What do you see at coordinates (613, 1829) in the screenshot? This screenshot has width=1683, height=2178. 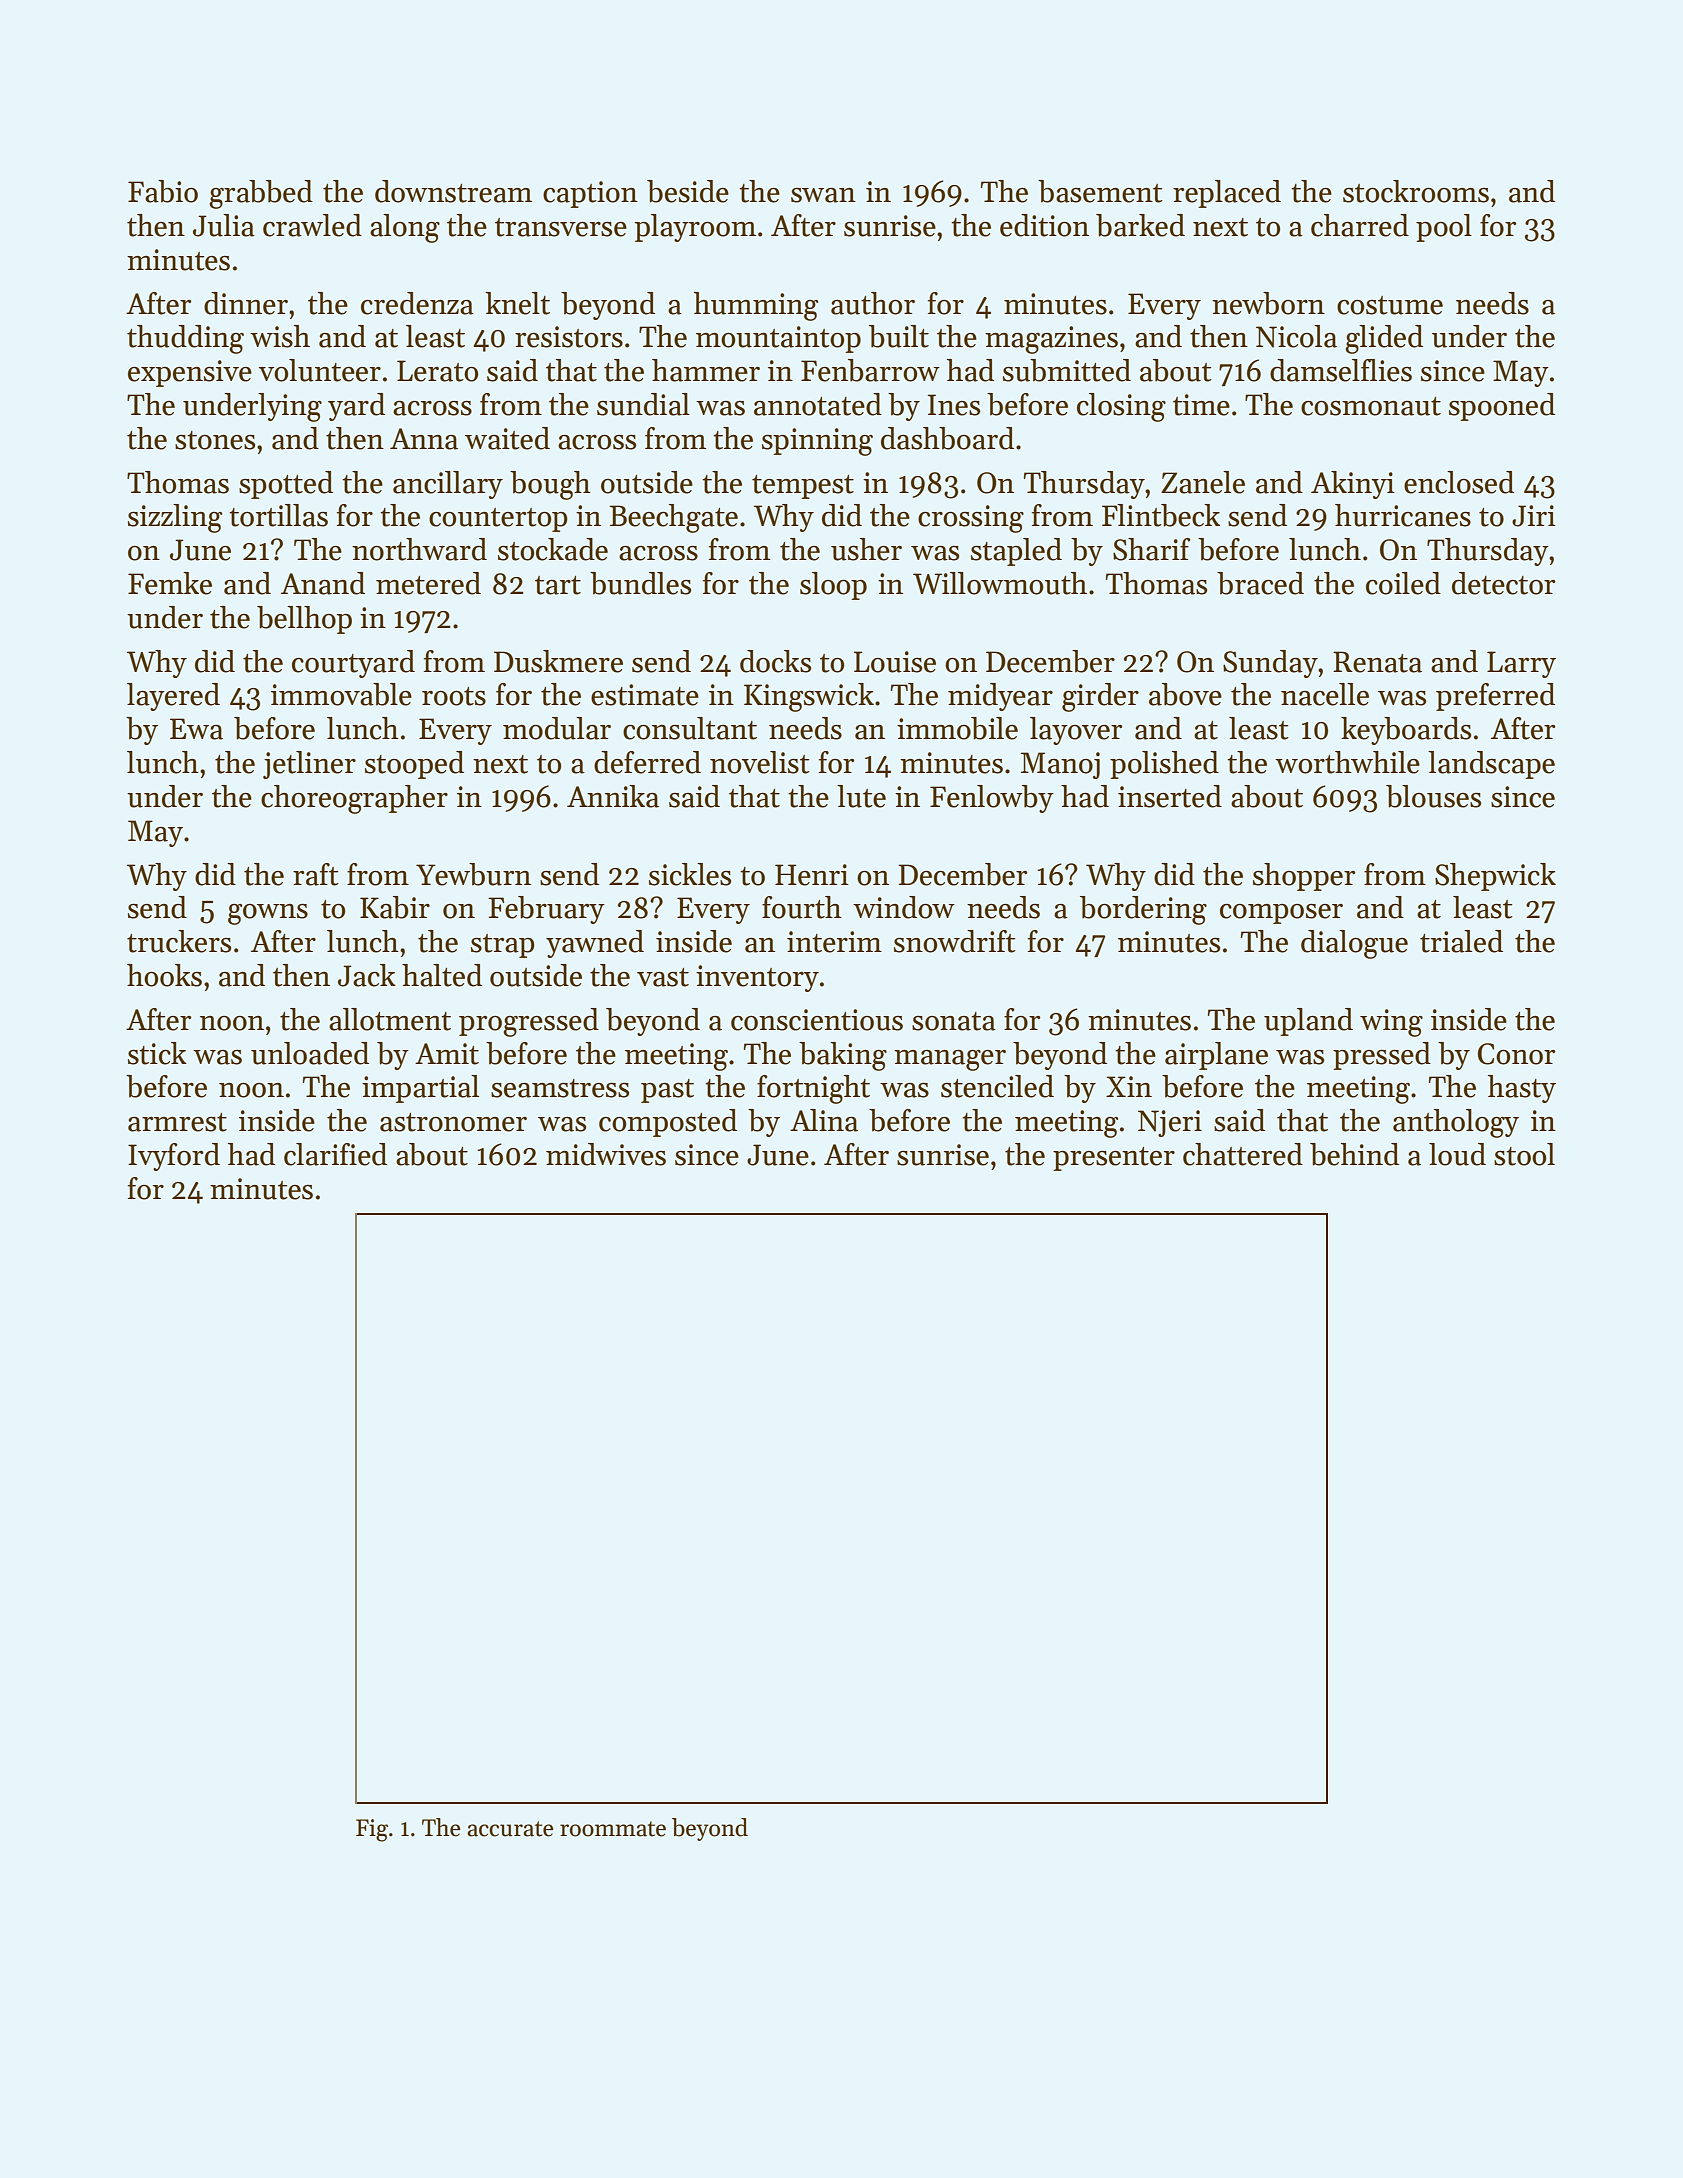 I see `roommate` at bounding box center [613, 1829].
